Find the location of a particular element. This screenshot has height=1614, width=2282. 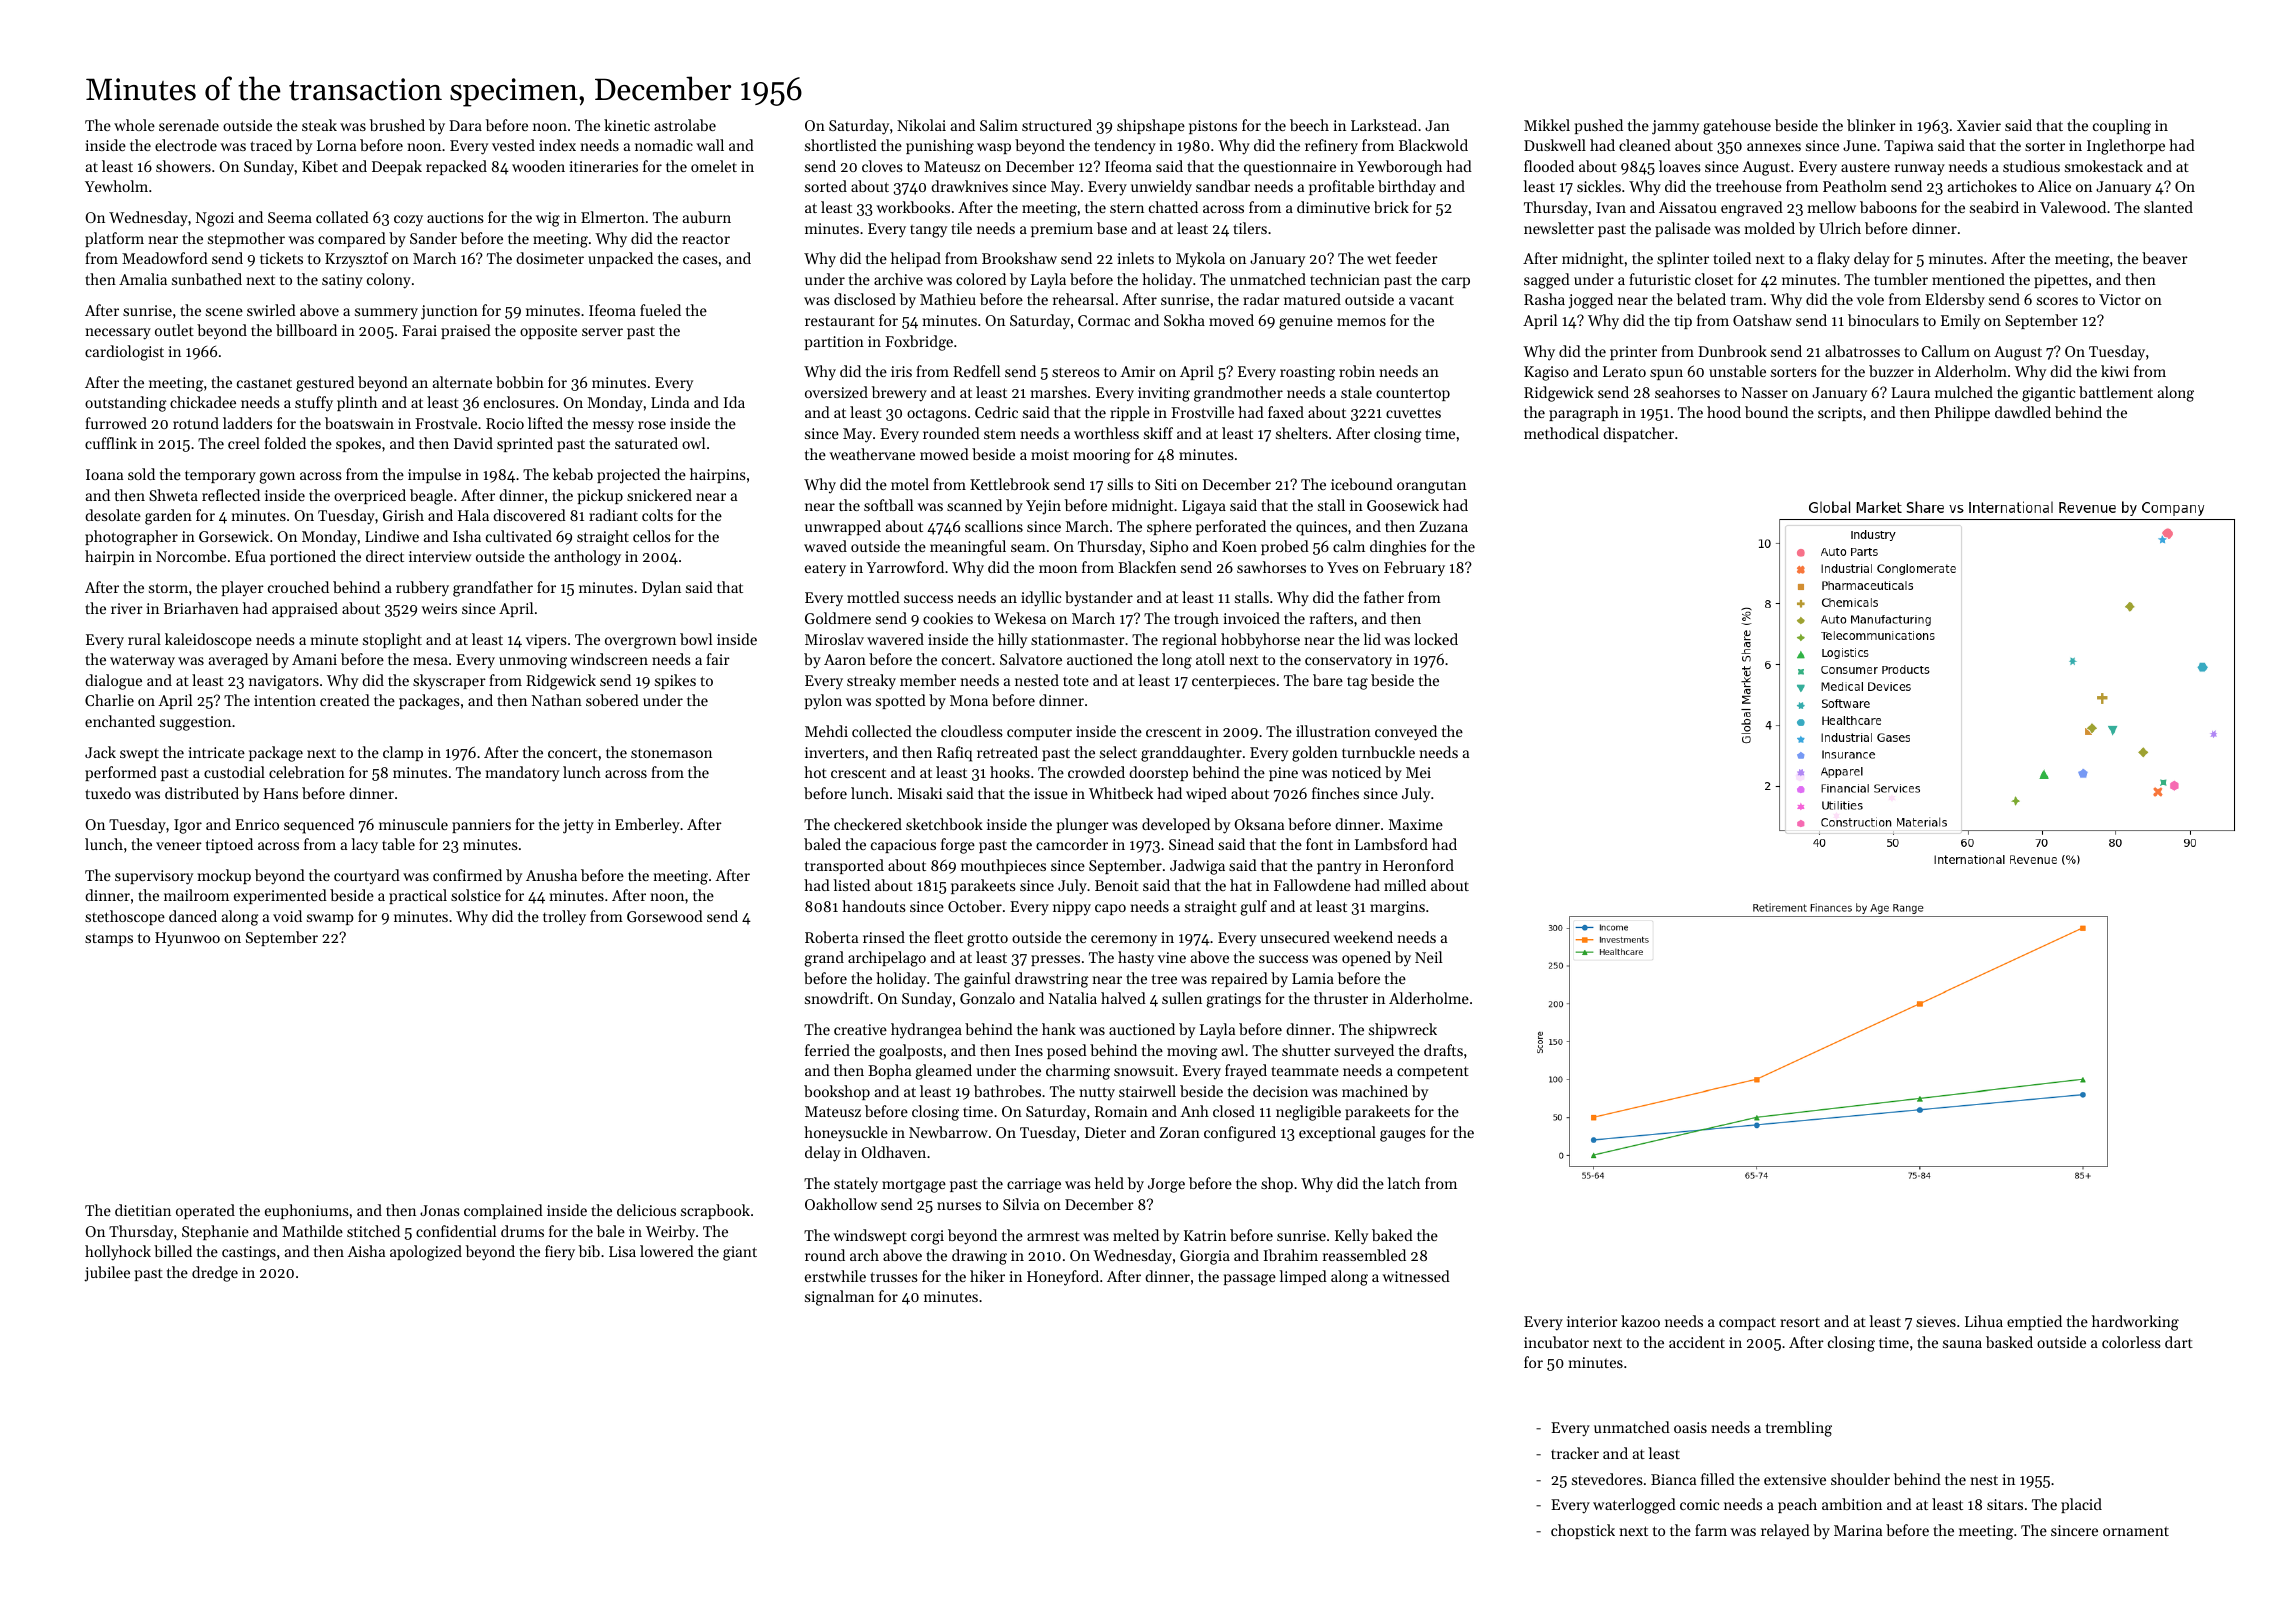

Igor is located at coordinates (188, 826).
